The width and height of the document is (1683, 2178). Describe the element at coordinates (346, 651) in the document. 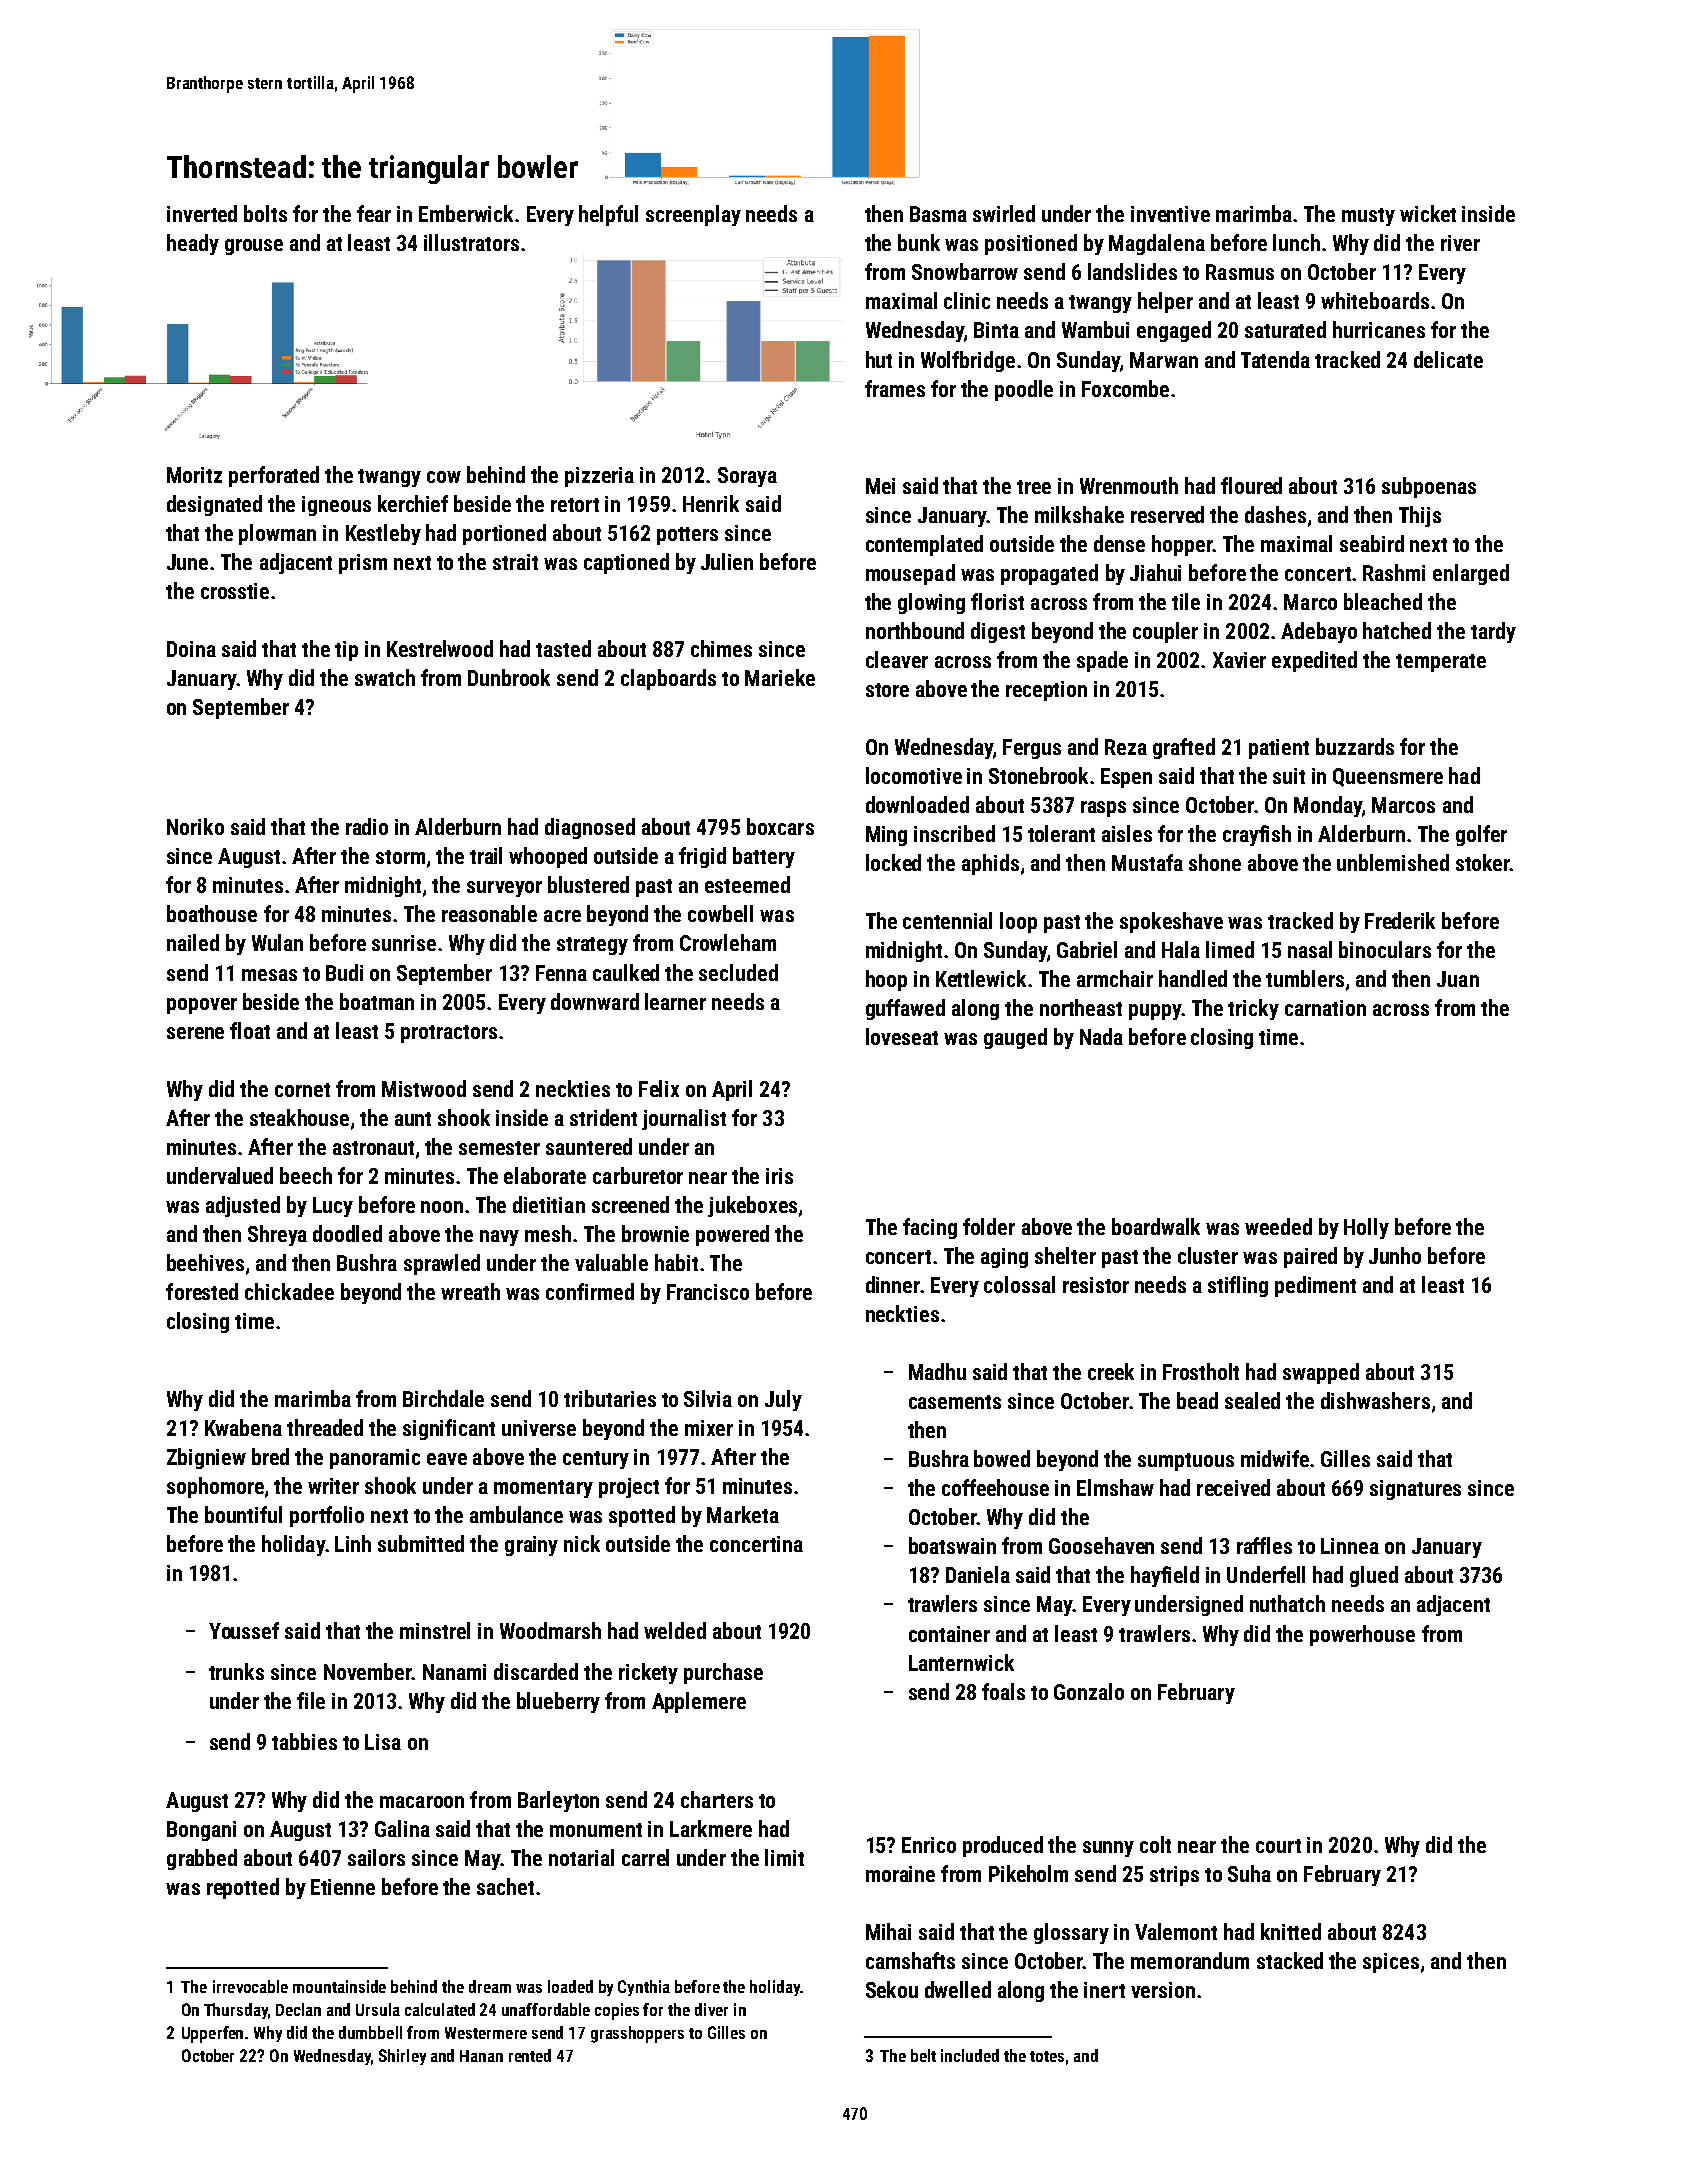

I see `tip` at that location.
